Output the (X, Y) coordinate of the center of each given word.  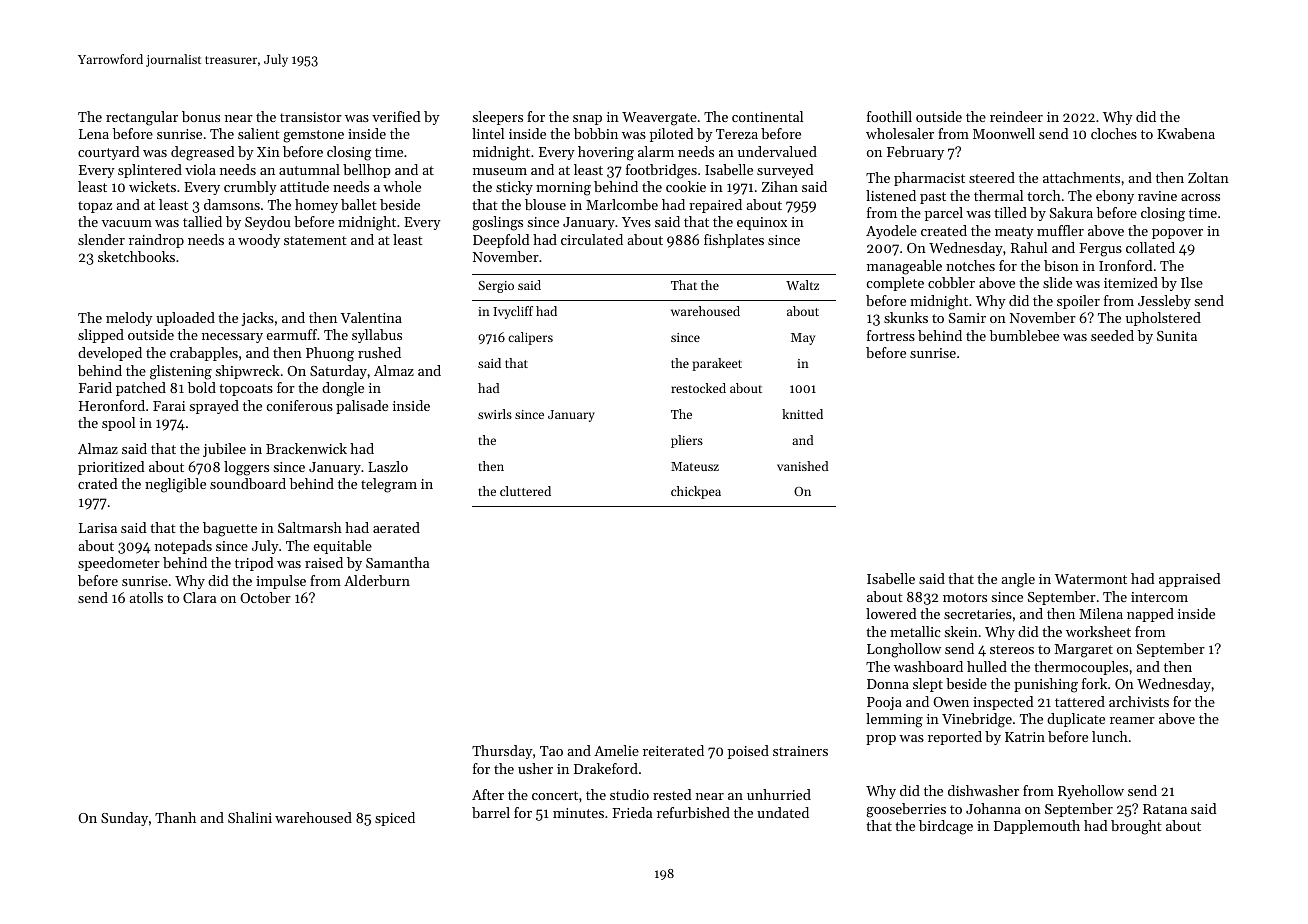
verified (396, 116)
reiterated (673, 750)
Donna (888, 684)
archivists (1139, 701)
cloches (1114, 133)
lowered (891, 613)
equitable (343, 547)
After (488, 794)
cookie (686, 186)
